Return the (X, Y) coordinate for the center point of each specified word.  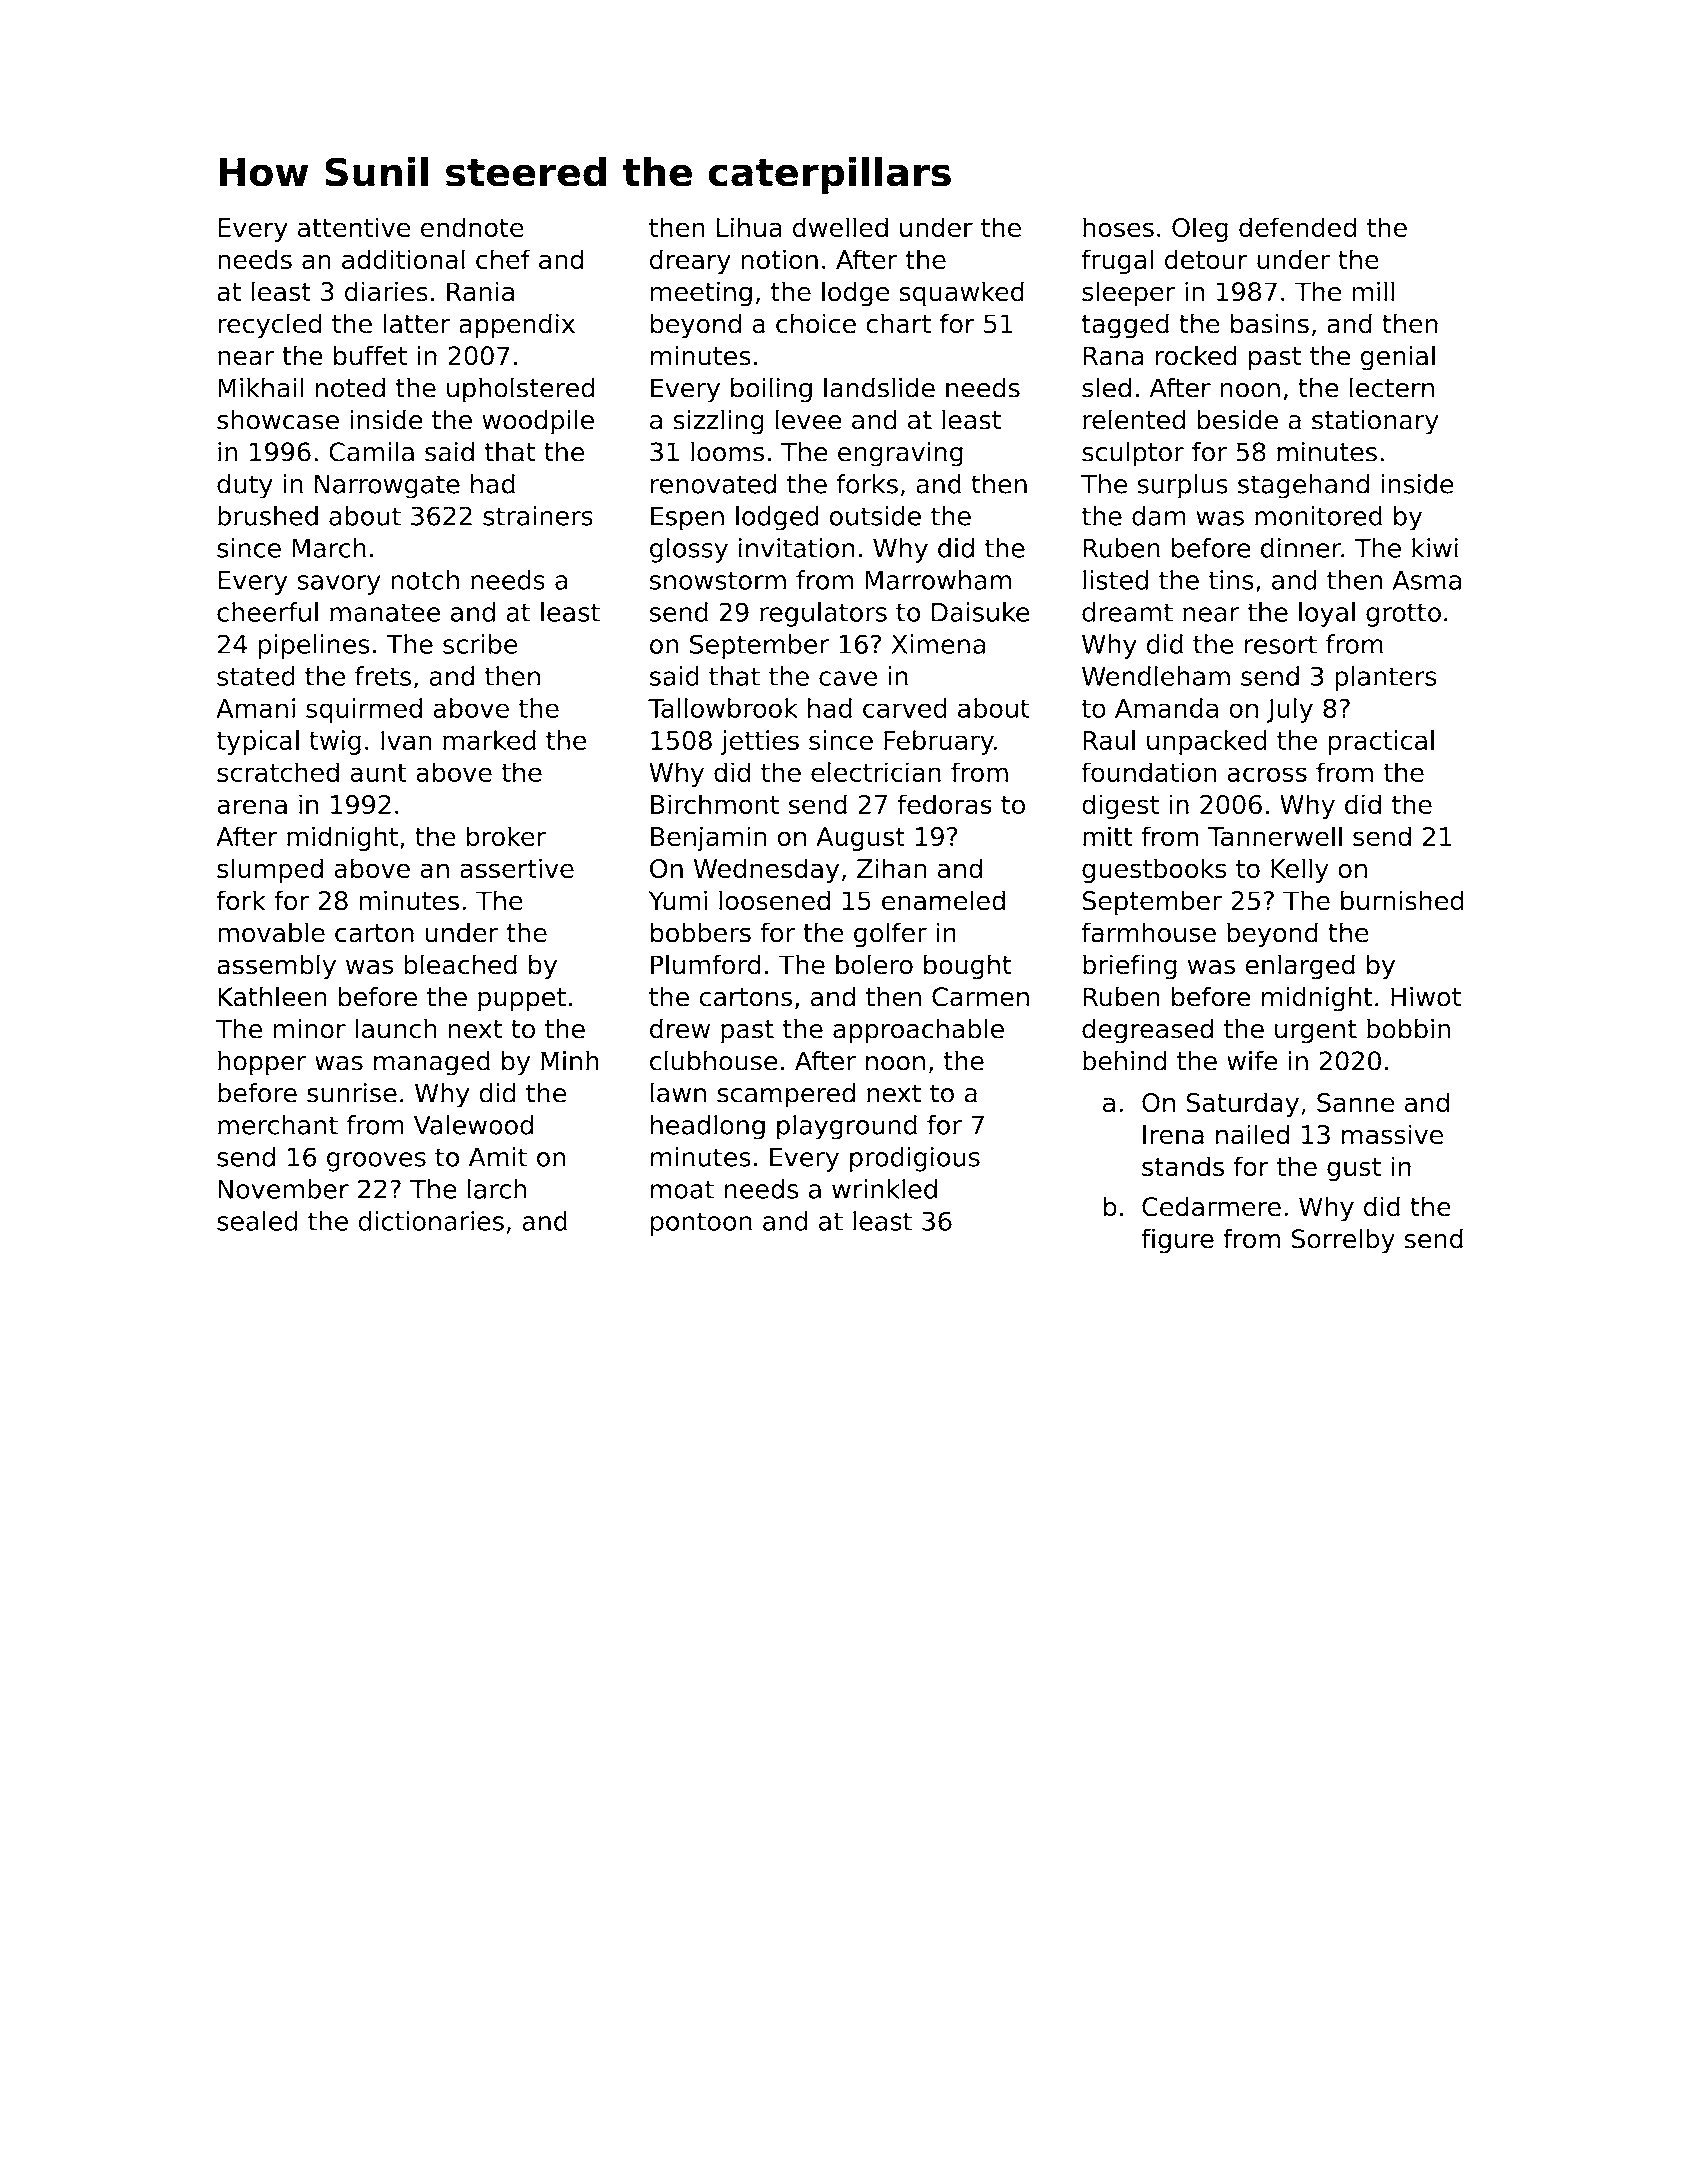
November (283, 1189)
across (1267, 774)
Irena (1173, 1134)
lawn (678, 1092)
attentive (354, 227)
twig (335, 742)
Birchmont (715, 804)
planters (1386, 678)
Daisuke (980, 612)
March (329, 548)
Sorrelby (1343, 1240)
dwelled (840, 227)
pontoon (701, 1224)
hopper (262, 1063)
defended (1297, 227)
